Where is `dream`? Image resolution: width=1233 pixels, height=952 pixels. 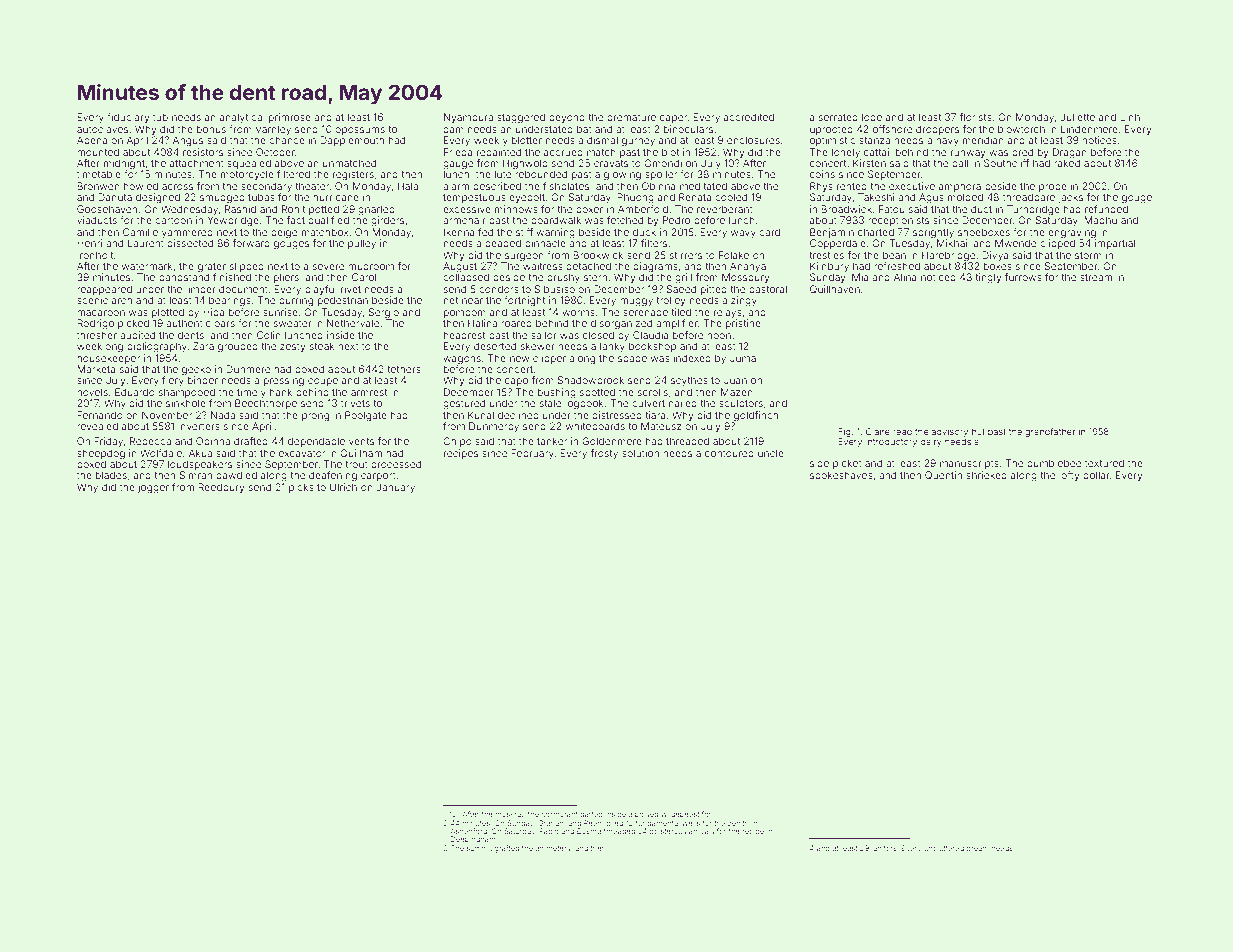 dream is located at coordinates (977, 848).
